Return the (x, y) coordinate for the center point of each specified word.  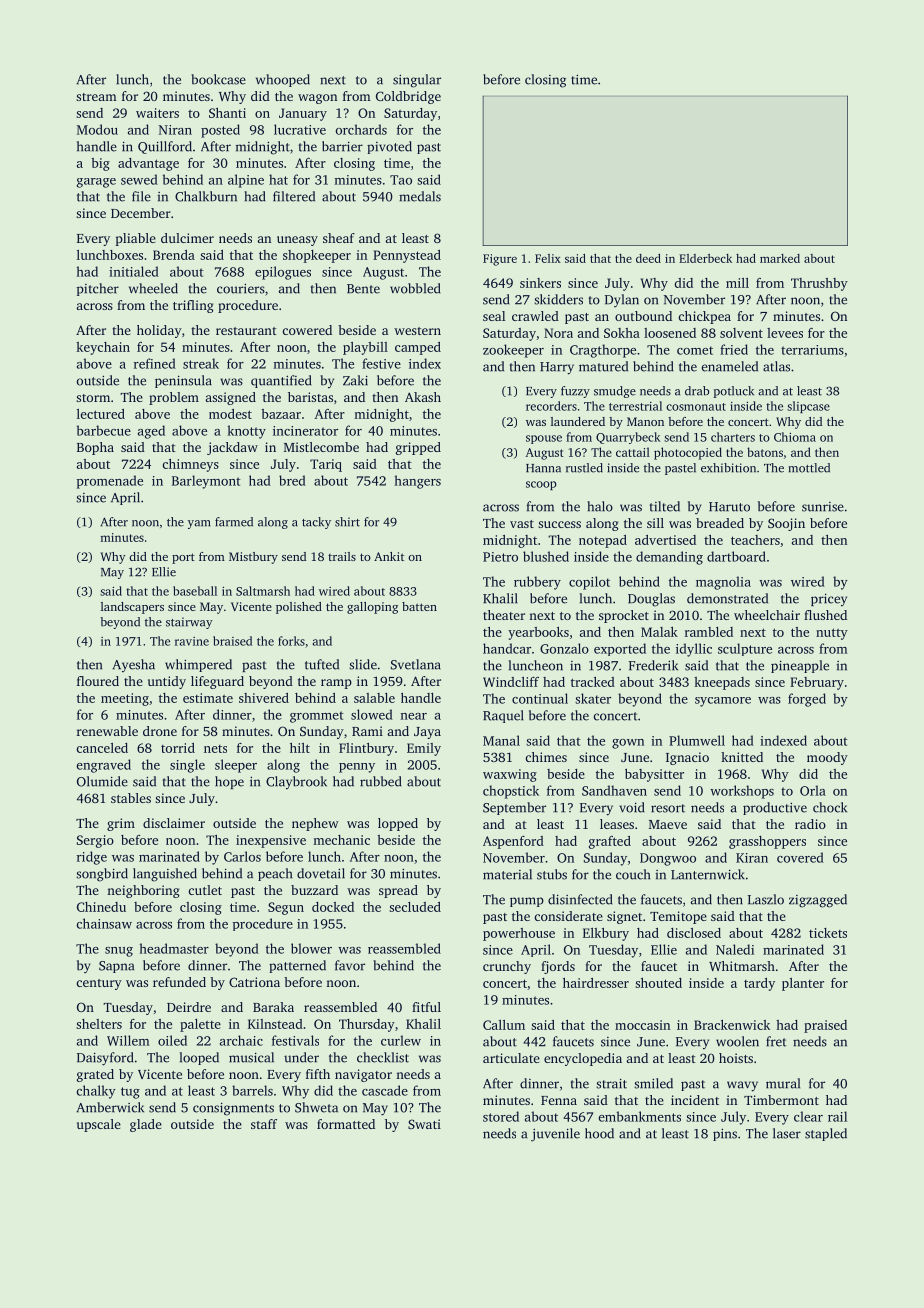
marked (780, 258)
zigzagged (818, 901)
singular (417, 81)
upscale (99, 1125)
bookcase (218, 79)
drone (160, 731)
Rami (367, 731)
